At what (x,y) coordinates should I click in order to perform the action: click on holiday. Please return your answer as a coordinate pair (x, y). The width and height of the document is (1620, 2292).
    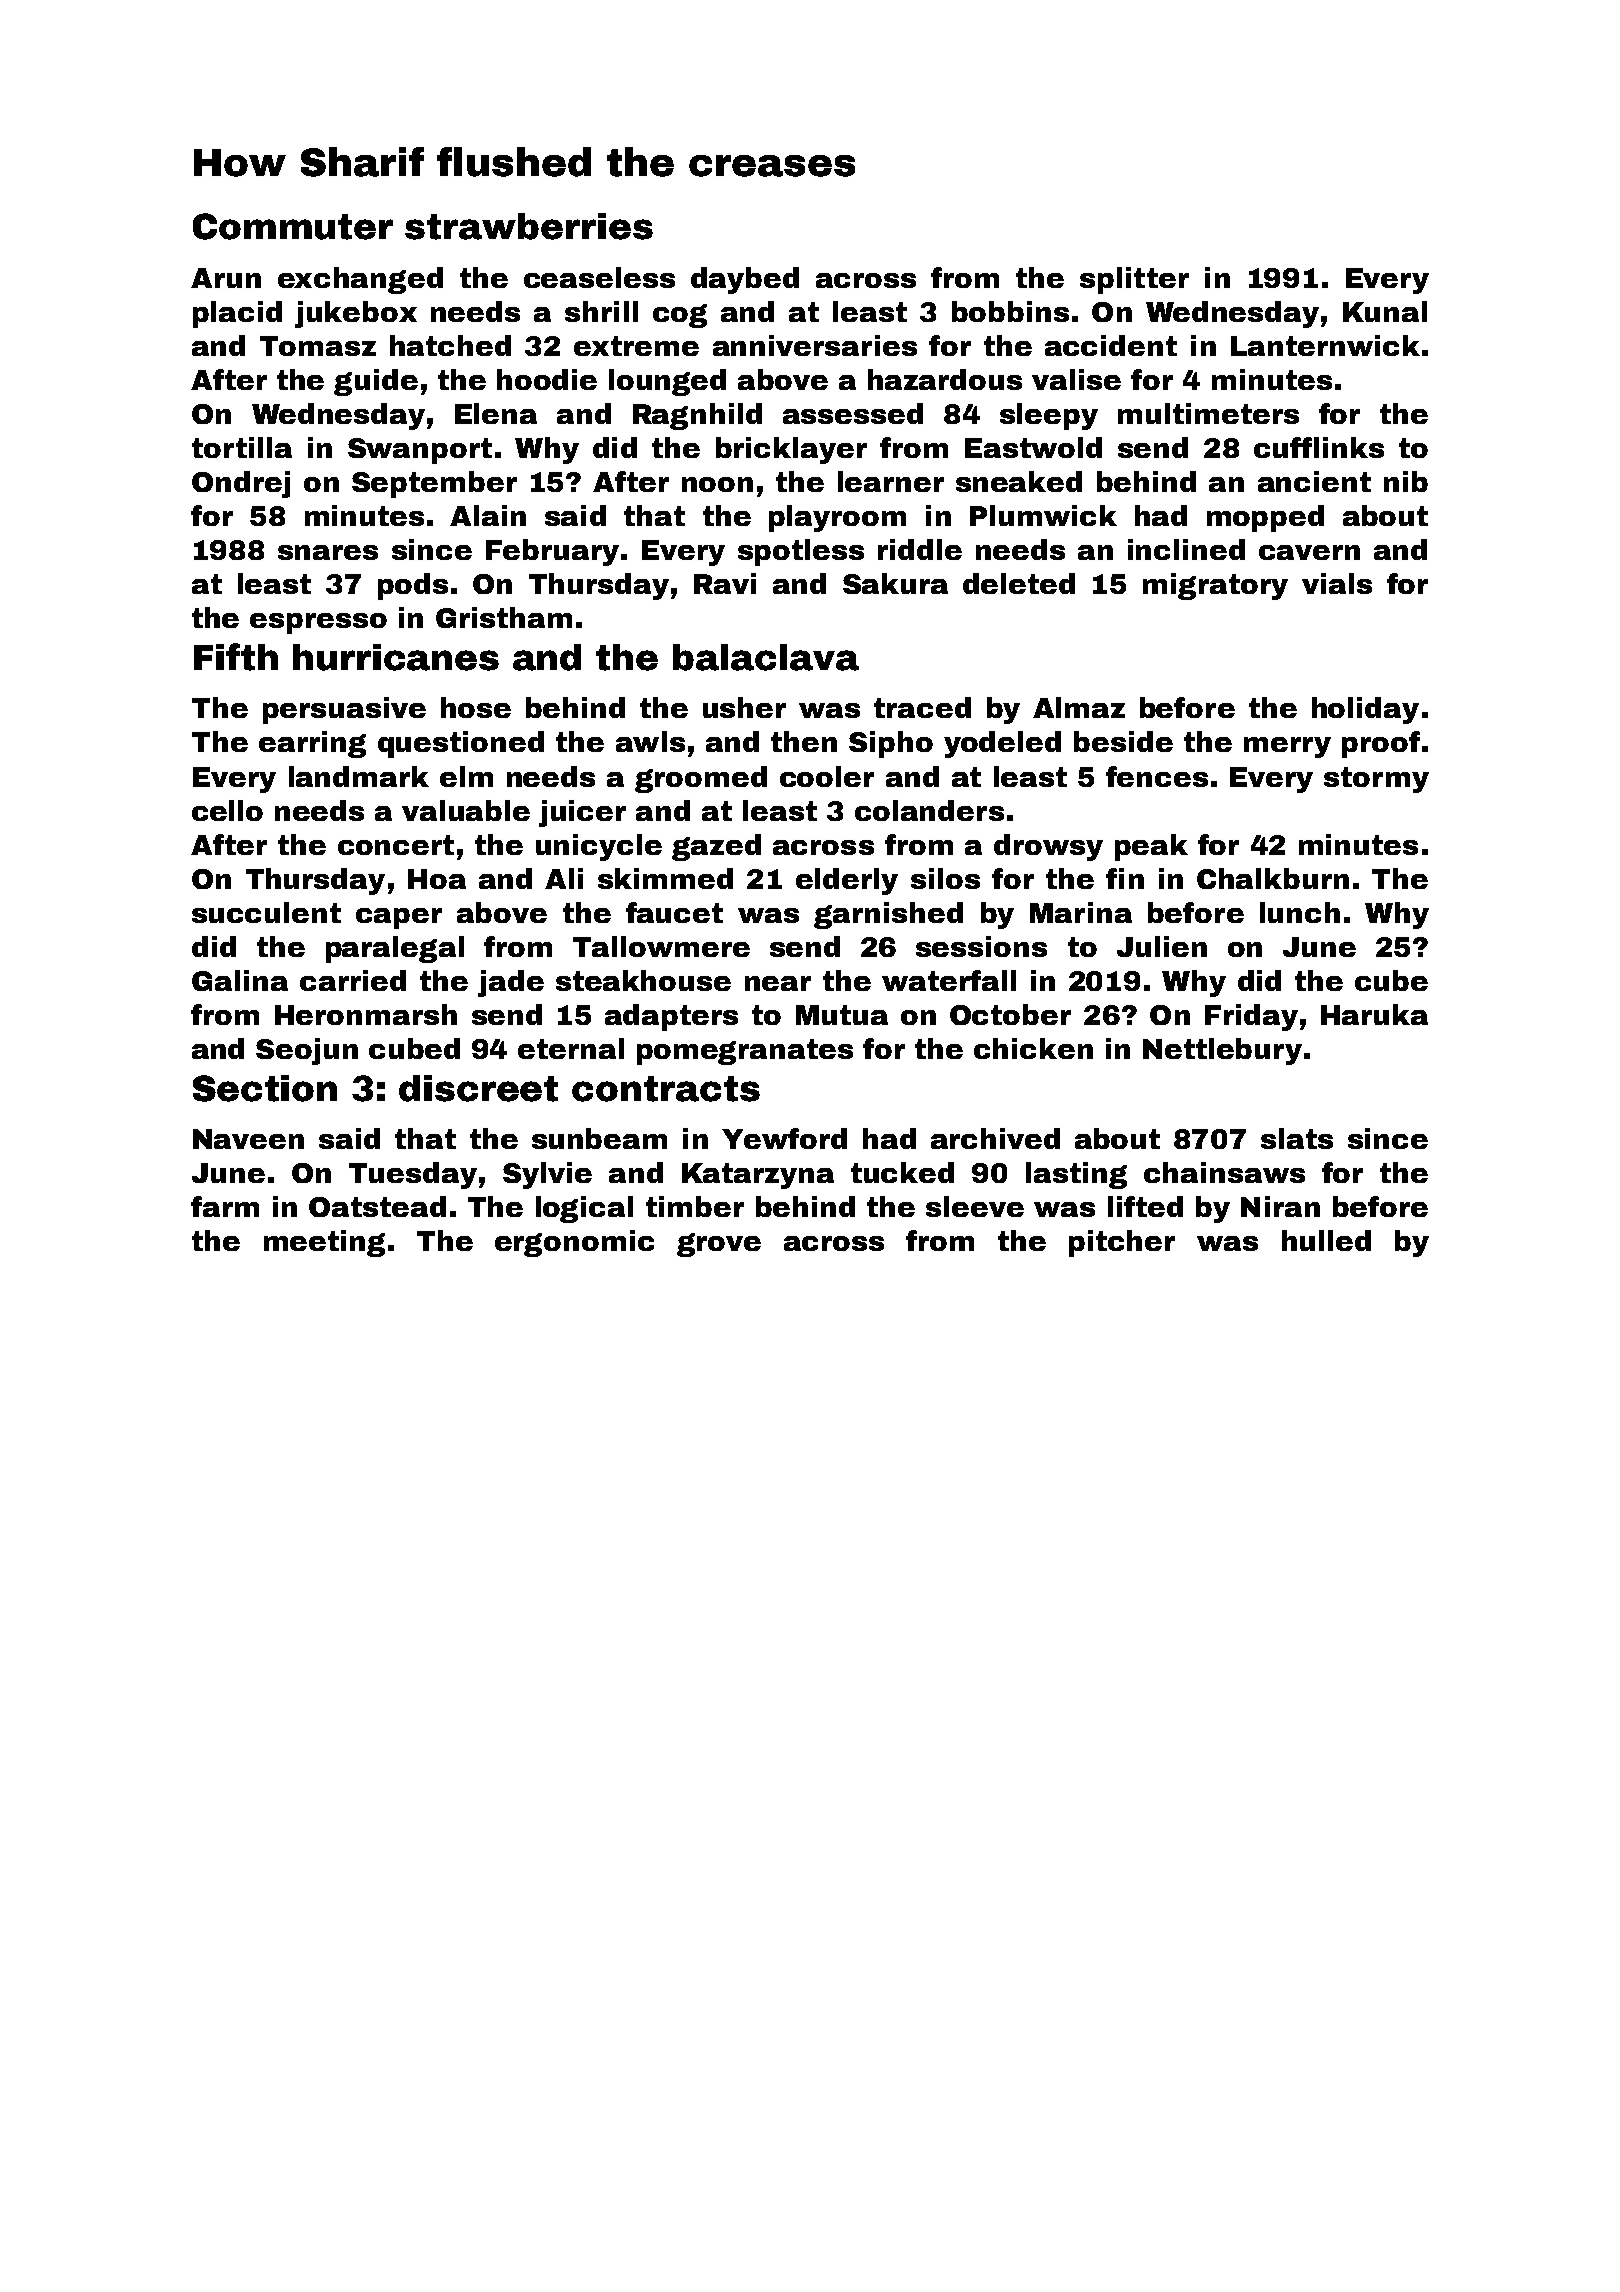
    Looking at the image, I should click on (1365, 710).
